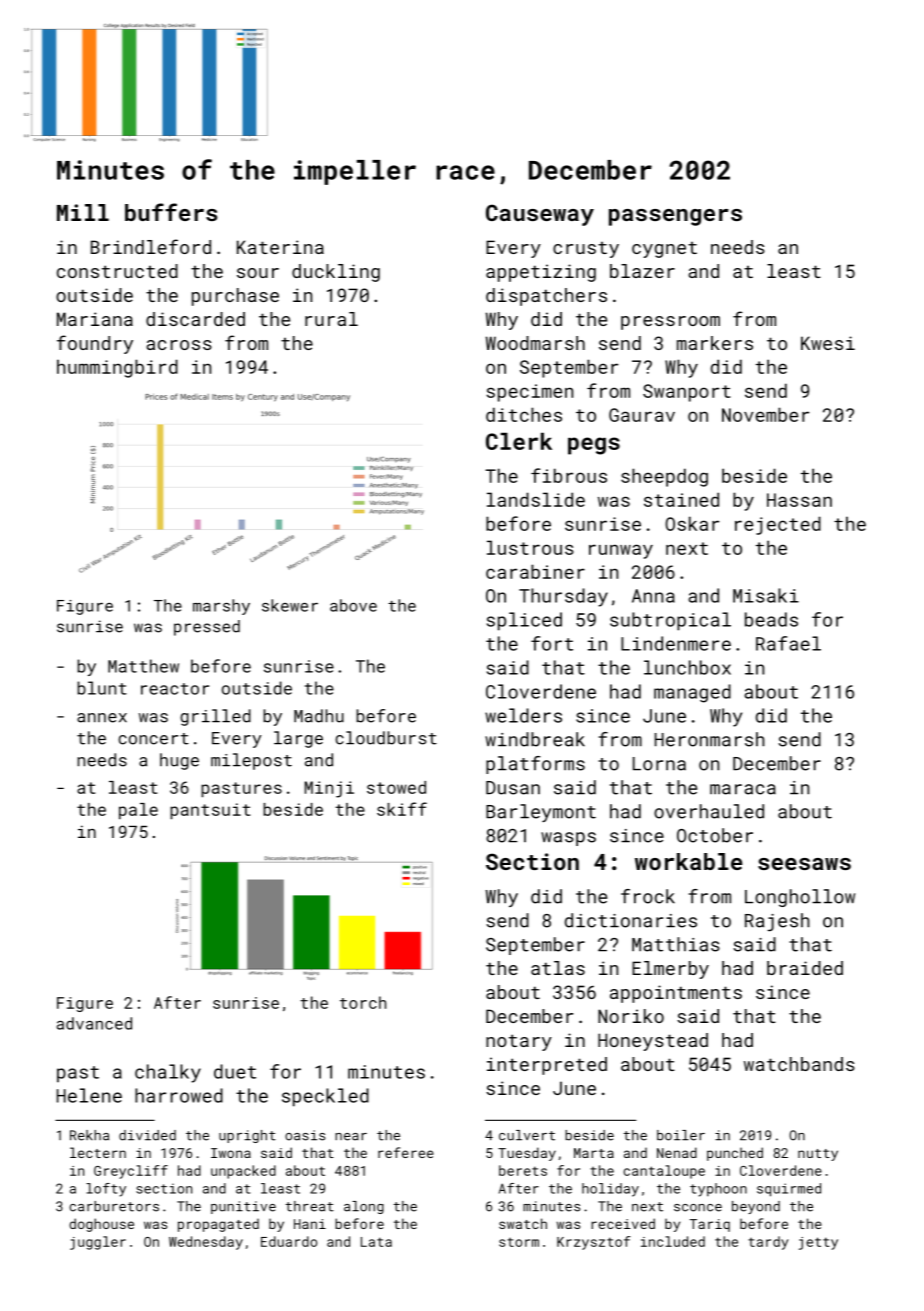 The image size is (924, 1311). Describe the element at coordinates (788, 643) in the image. I see `Rafael` at that location.
